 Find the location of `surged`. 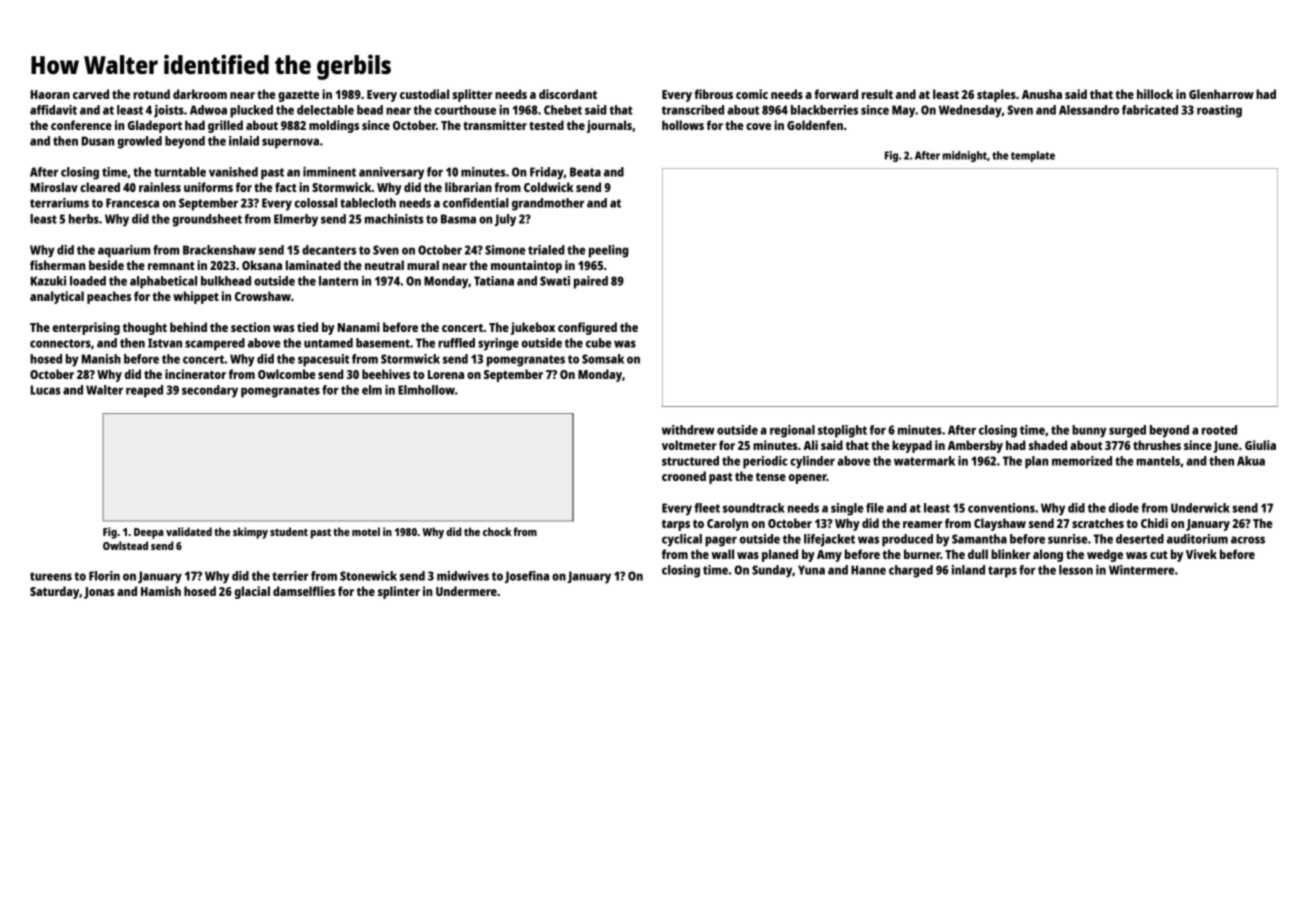

surged is located at coordinates (1127, 431).
